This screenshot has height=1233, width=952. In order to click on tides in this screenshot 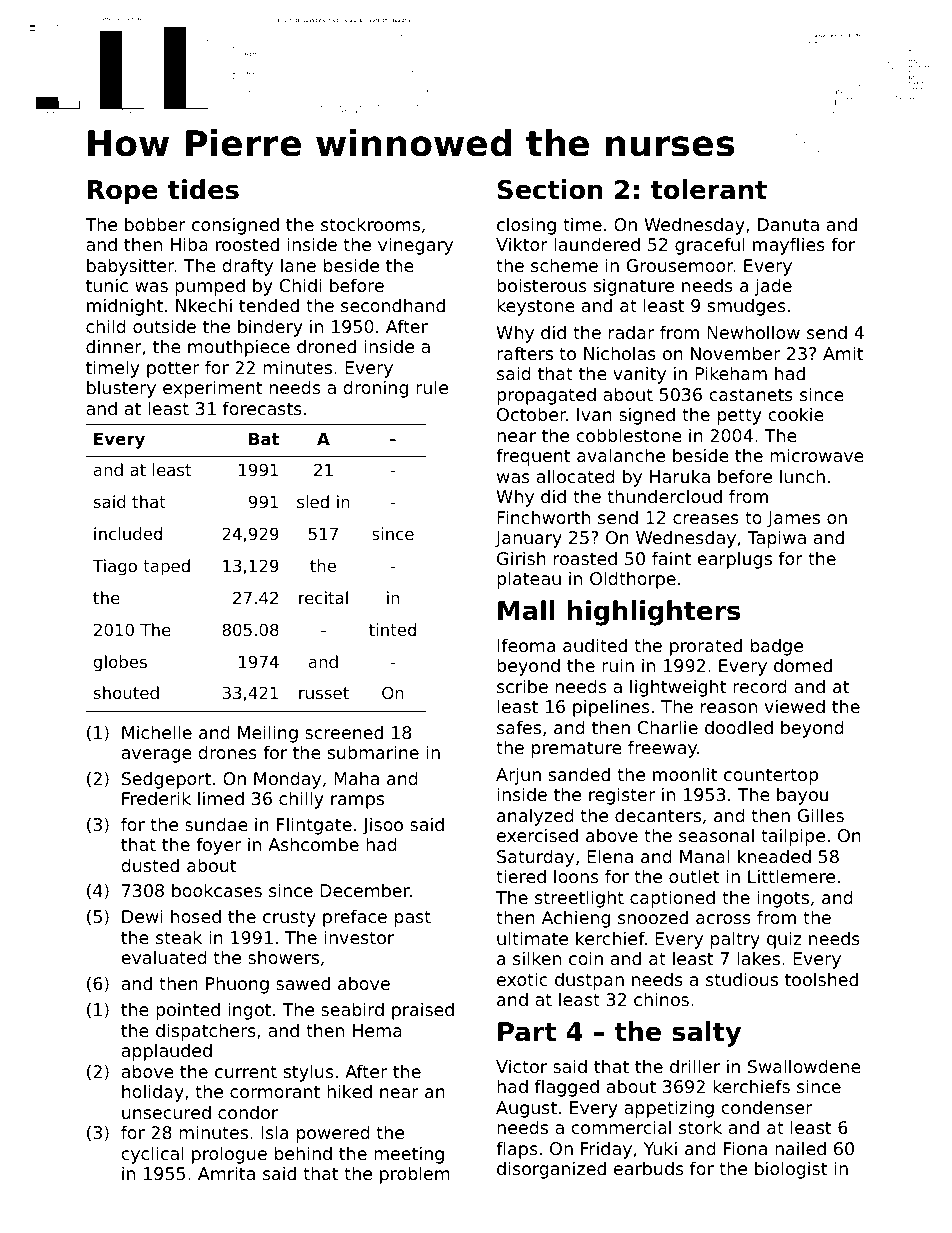, I will do `click(203, 189)`.
